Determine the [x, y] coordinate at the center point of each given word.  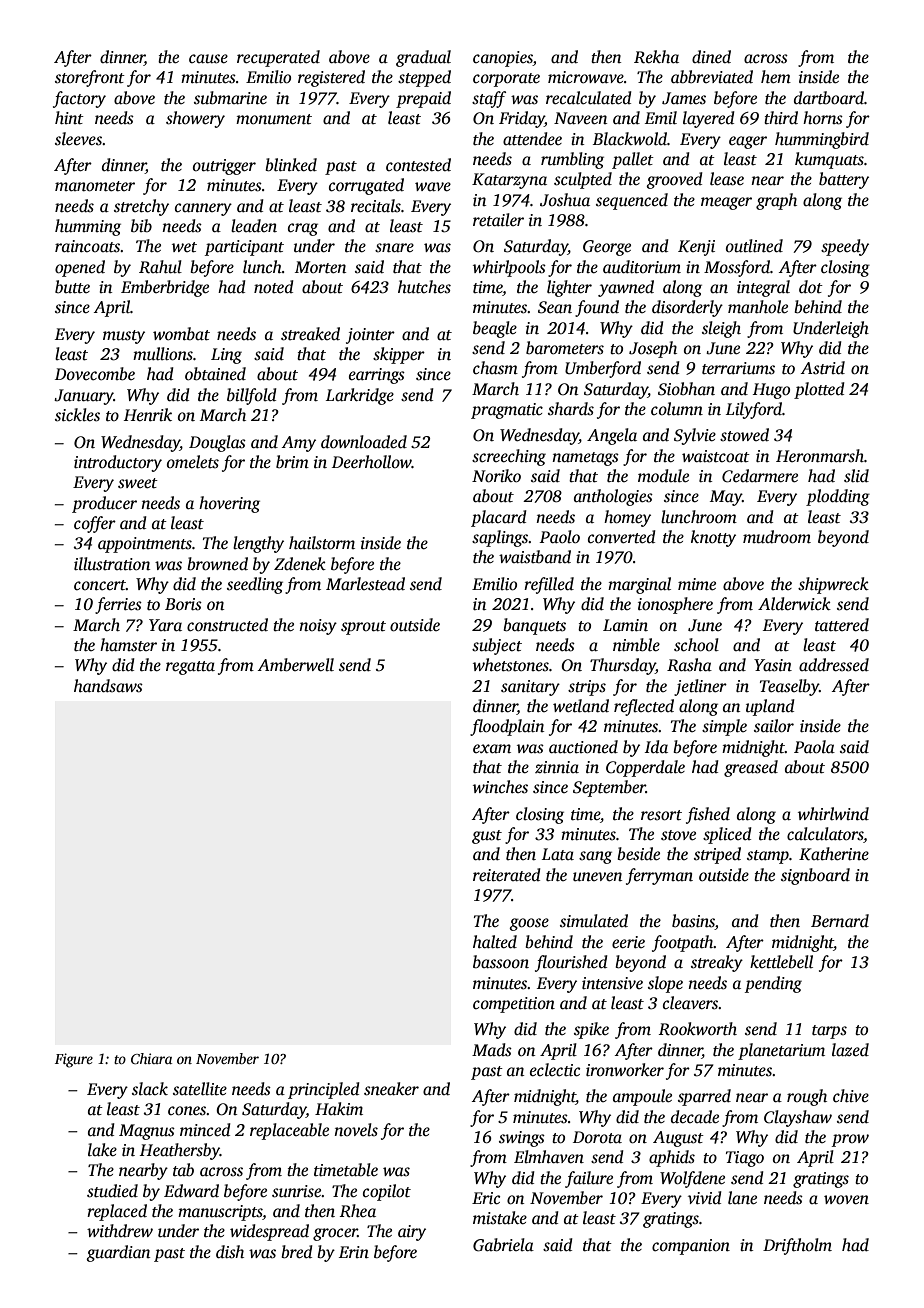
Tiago [745, 1159]
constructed [227, 625]
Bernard [840, 921]
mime [697, 584]
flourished [571, 963]
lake [102, 1150]
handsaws [108, 686]
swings [522, 1139]
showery [195, 119]
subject [497, 646]
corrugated [366, 186]
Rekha [656, 57]
